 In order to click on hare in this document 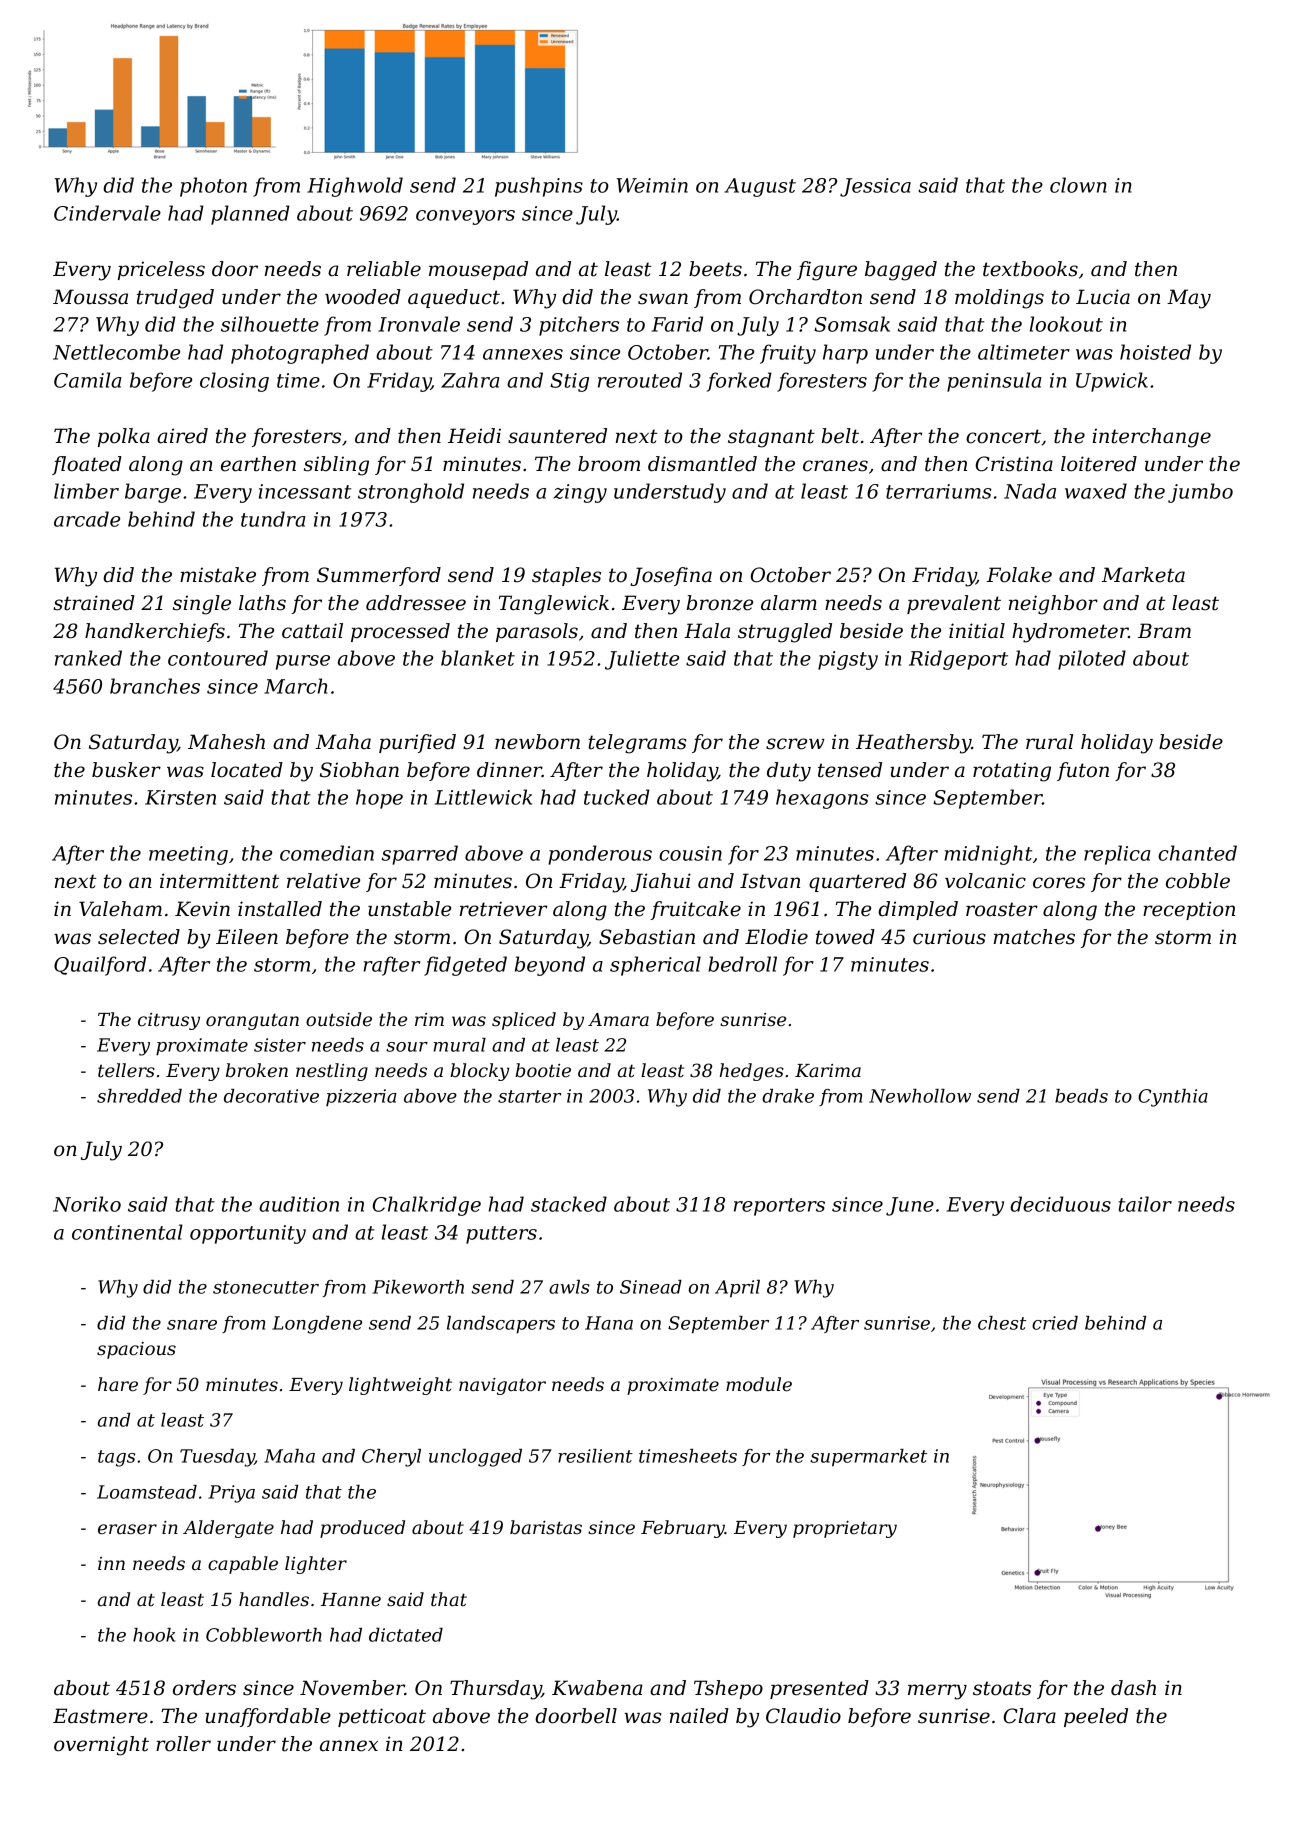, I will do `click(118, 1384)`.
